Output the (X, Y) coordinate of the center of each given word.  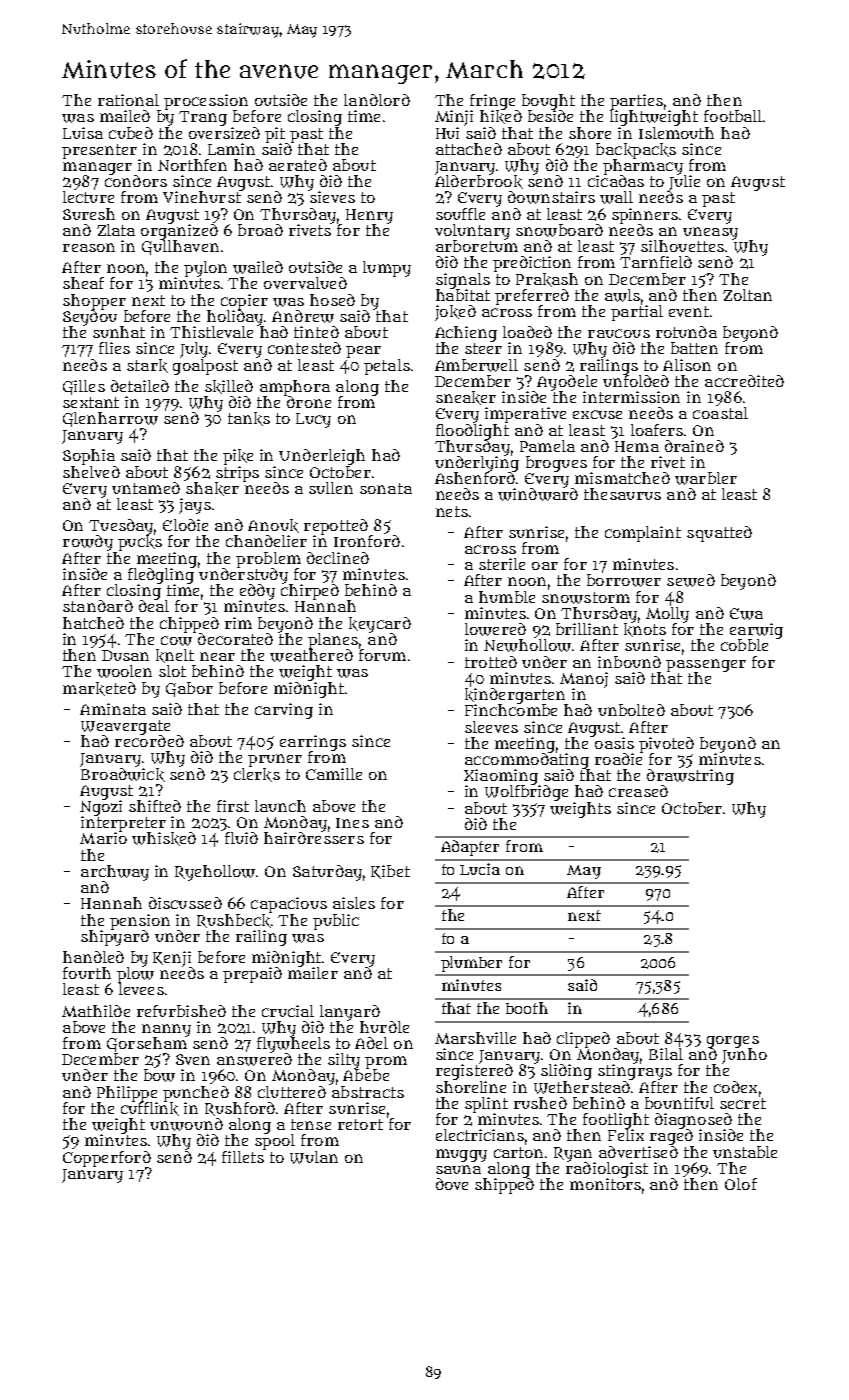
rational (128, 100)
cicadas (616, 181)
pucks (140, 543)
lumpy (387, 269)
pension (140, 921)
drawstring (690, 777)
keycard (380, 625)
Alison (687, 365)
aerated (298, 165)
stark (147, 366)
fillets (243, 1157)
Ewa (746, 614)
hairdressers (314, 838)
